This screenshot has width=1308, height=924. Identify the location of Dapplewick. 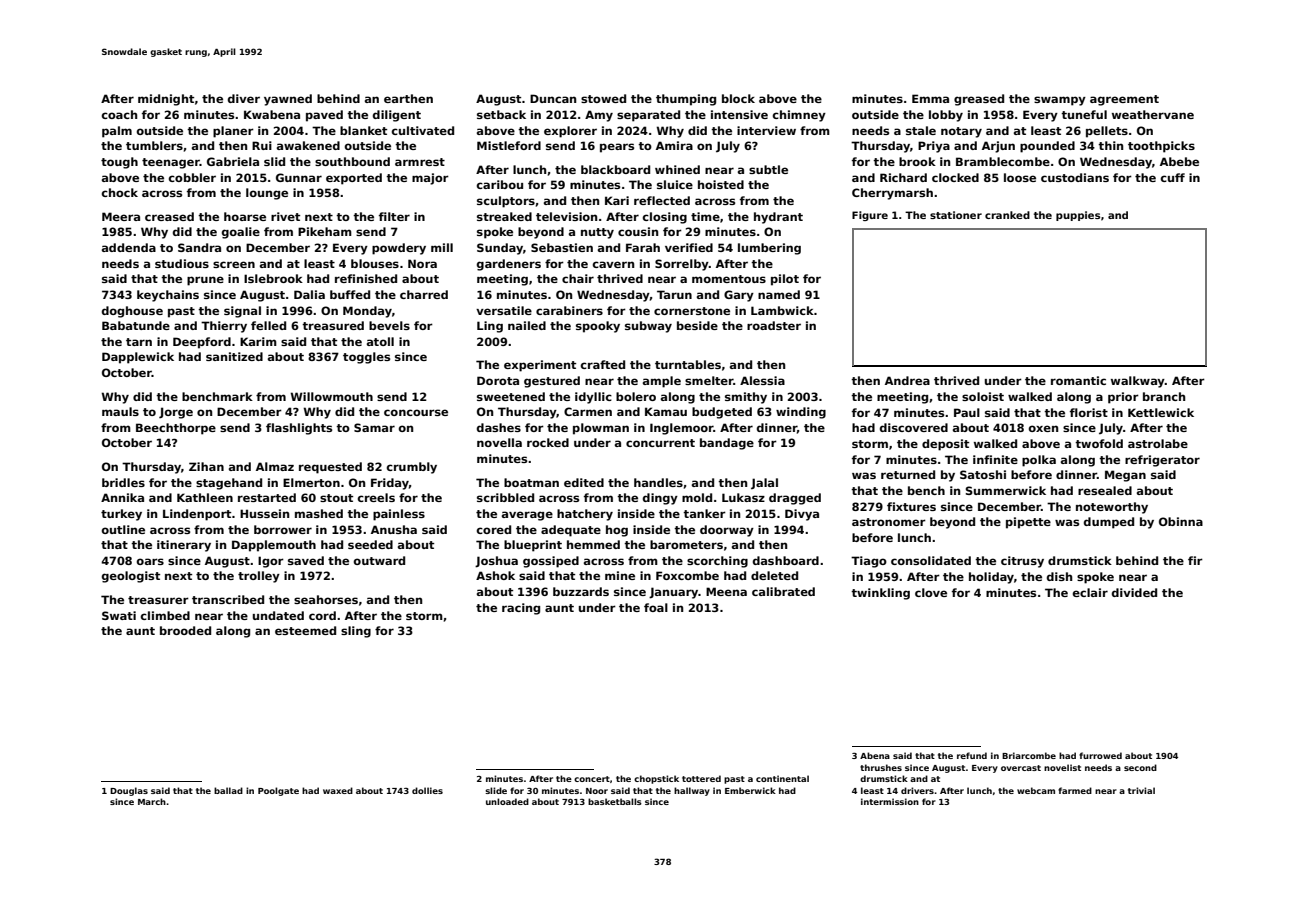
(138, 358).
